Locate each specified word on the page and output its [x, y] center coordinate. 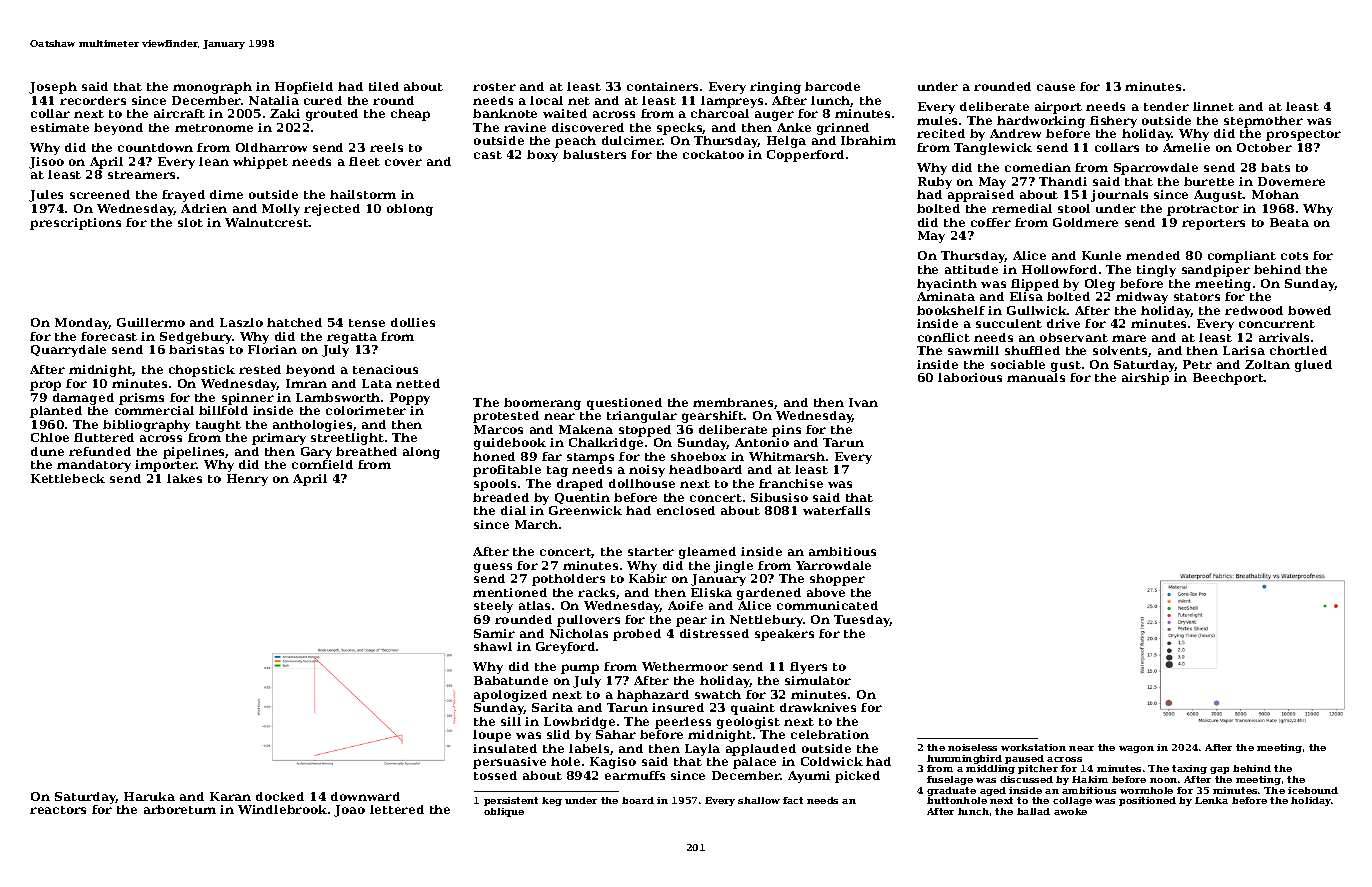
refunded [100, 451]
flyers [808, 668]
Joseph [53, 88]
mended [1153, 255]
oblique [504, 812]
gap [1219, 770]
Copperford [805, 156]
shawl [493, 646]
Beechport [1228, 379]
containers [662, 86]
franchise [791, 483]
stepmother [1263, 122]
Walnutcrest [267, 222]
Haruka [149, 796]
